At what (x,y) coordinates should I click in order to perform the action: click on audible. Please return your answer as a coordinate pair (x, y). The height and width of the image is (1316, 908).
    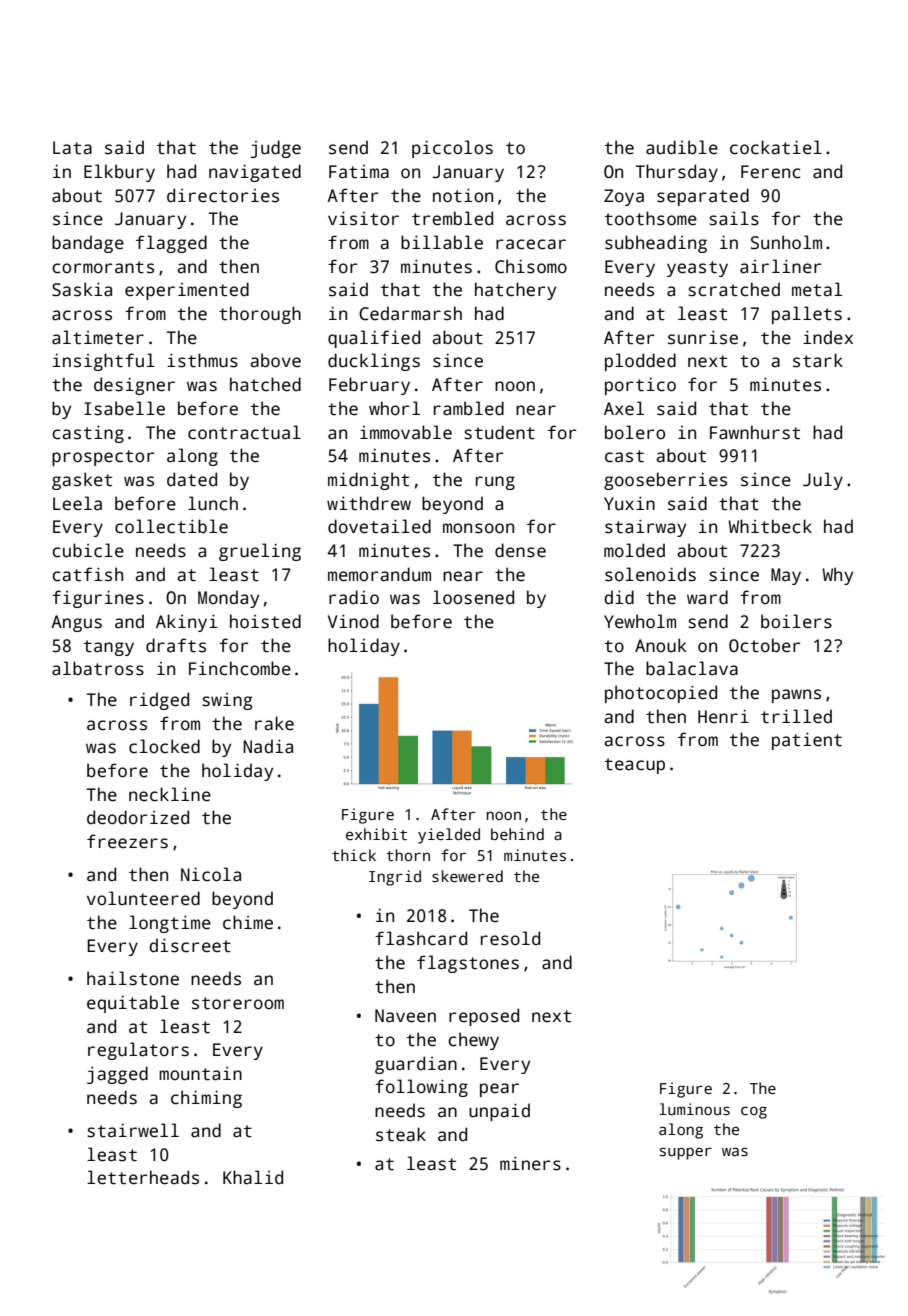
    Looking at the image, I should click on (682, 147).
